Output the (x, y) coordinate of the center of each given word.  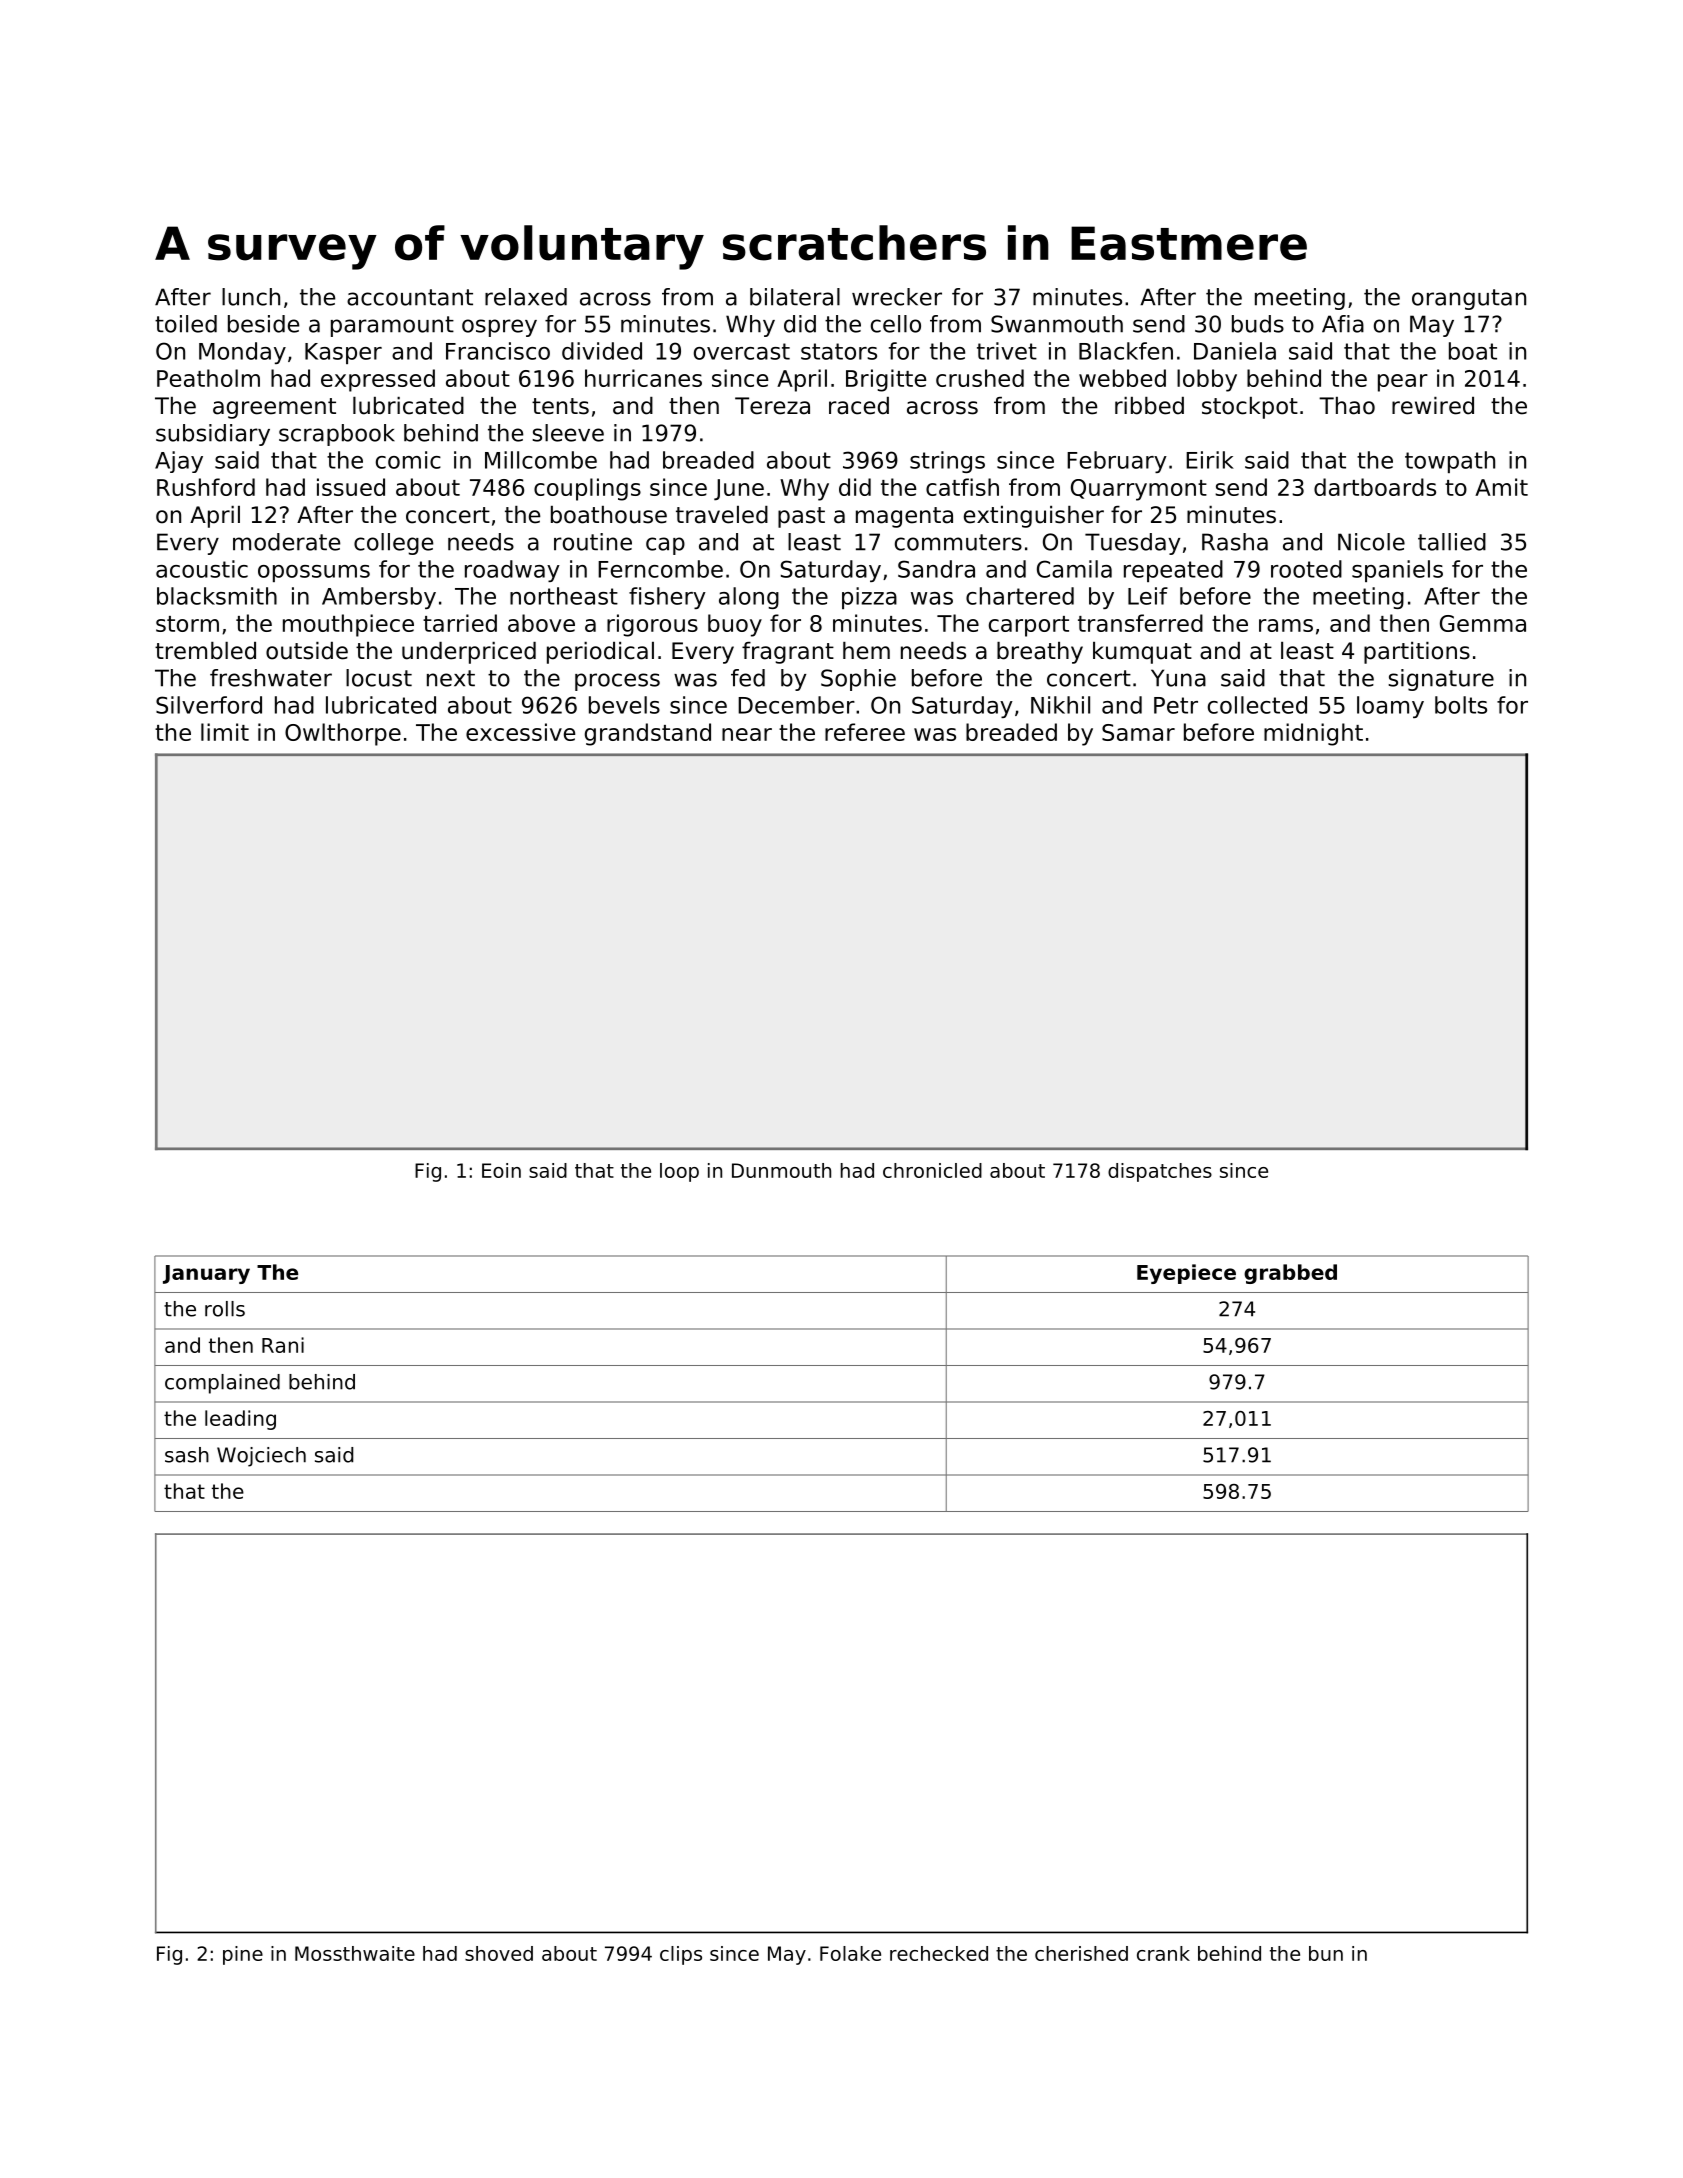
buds (1258, 324)
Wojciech (261, 1457)
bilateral (795, 297)
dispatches (1160, 1172)
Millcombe (541, 460)
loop (679, 1172)
